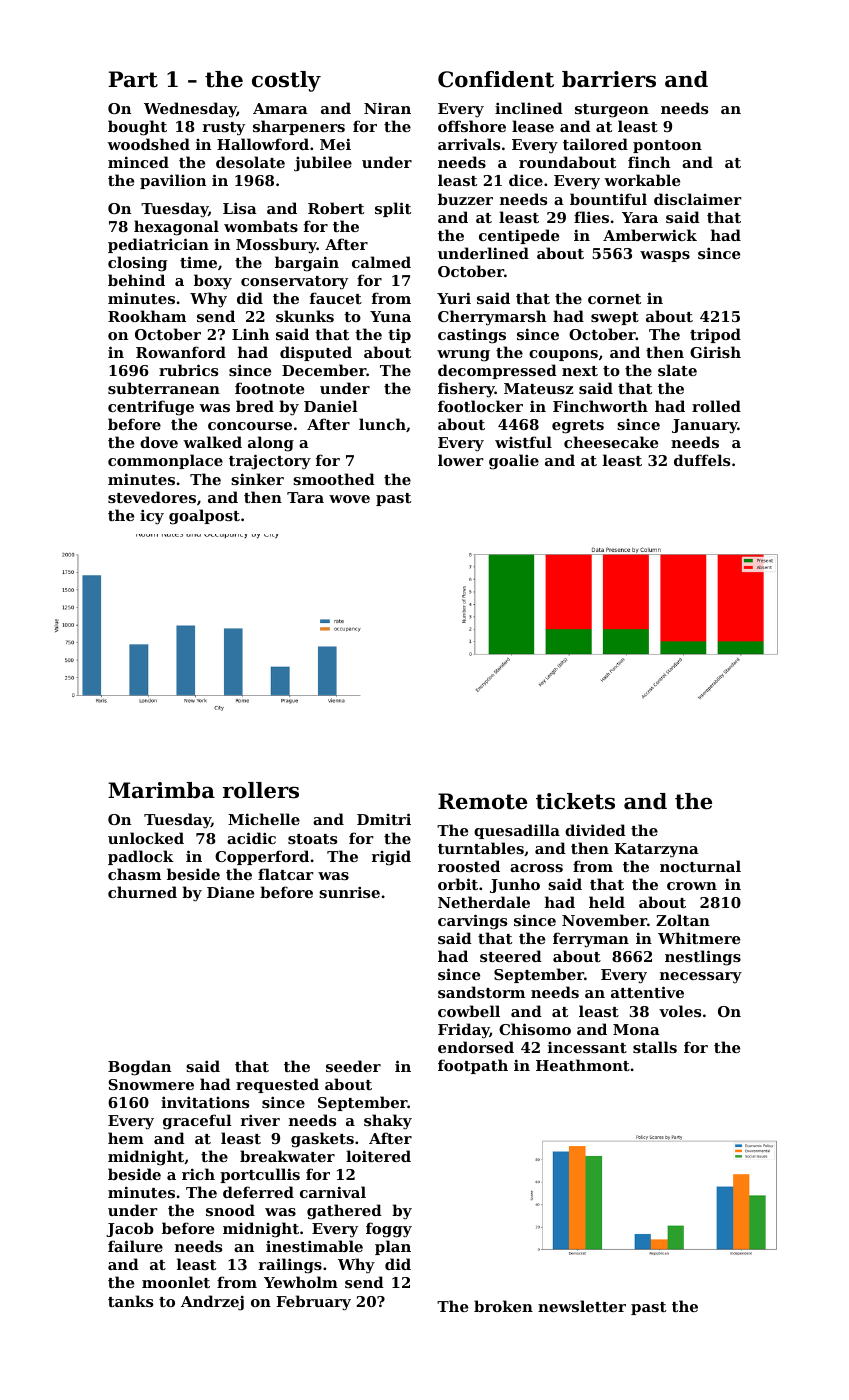 Image resolution: width=849 pixels, height=1400 pixels. Describe the element at coordinates (701, 978) in the screenshot. I see `necessary` at that location.
